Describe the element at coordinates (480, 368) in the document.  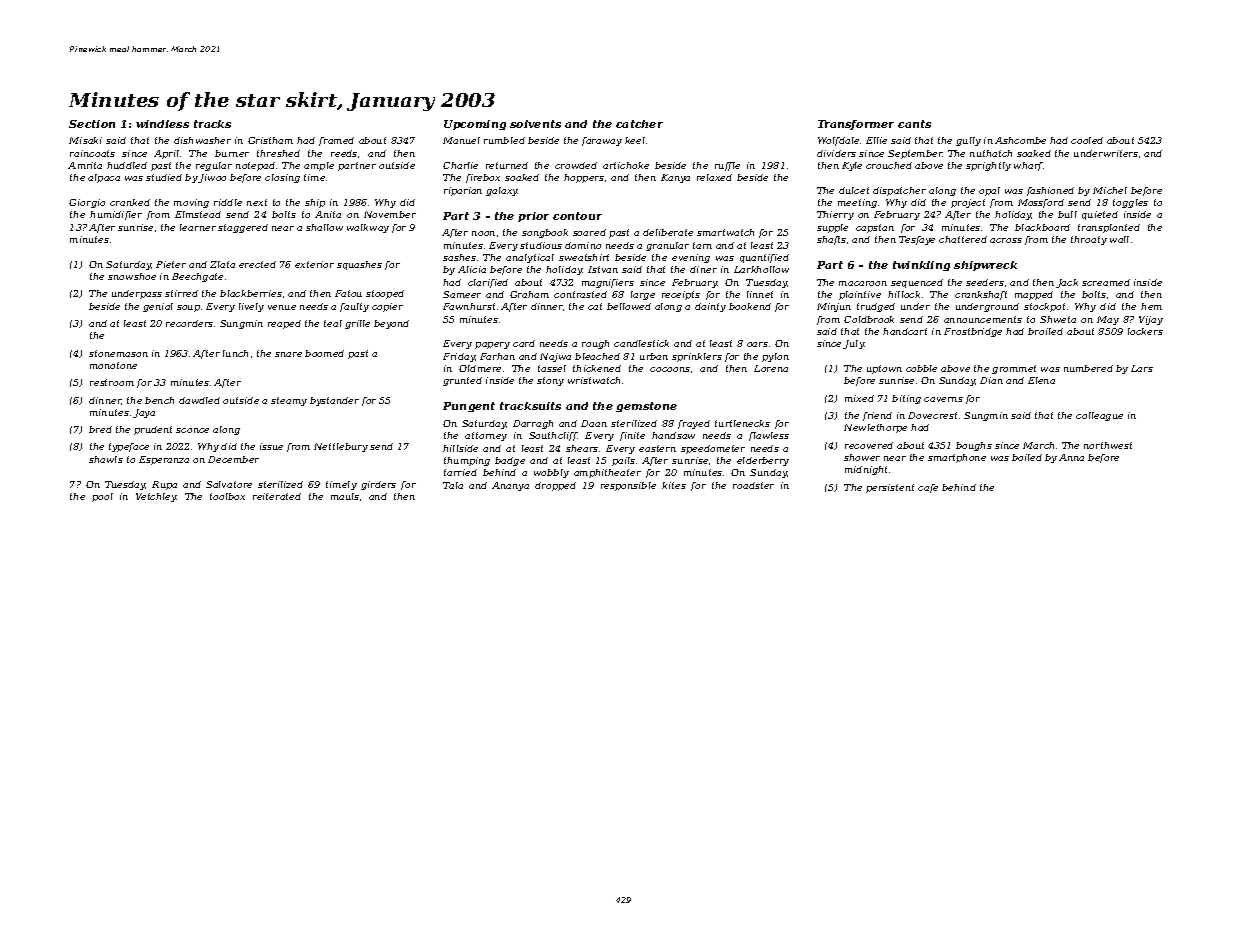
I see `Oldmere` at that location.
